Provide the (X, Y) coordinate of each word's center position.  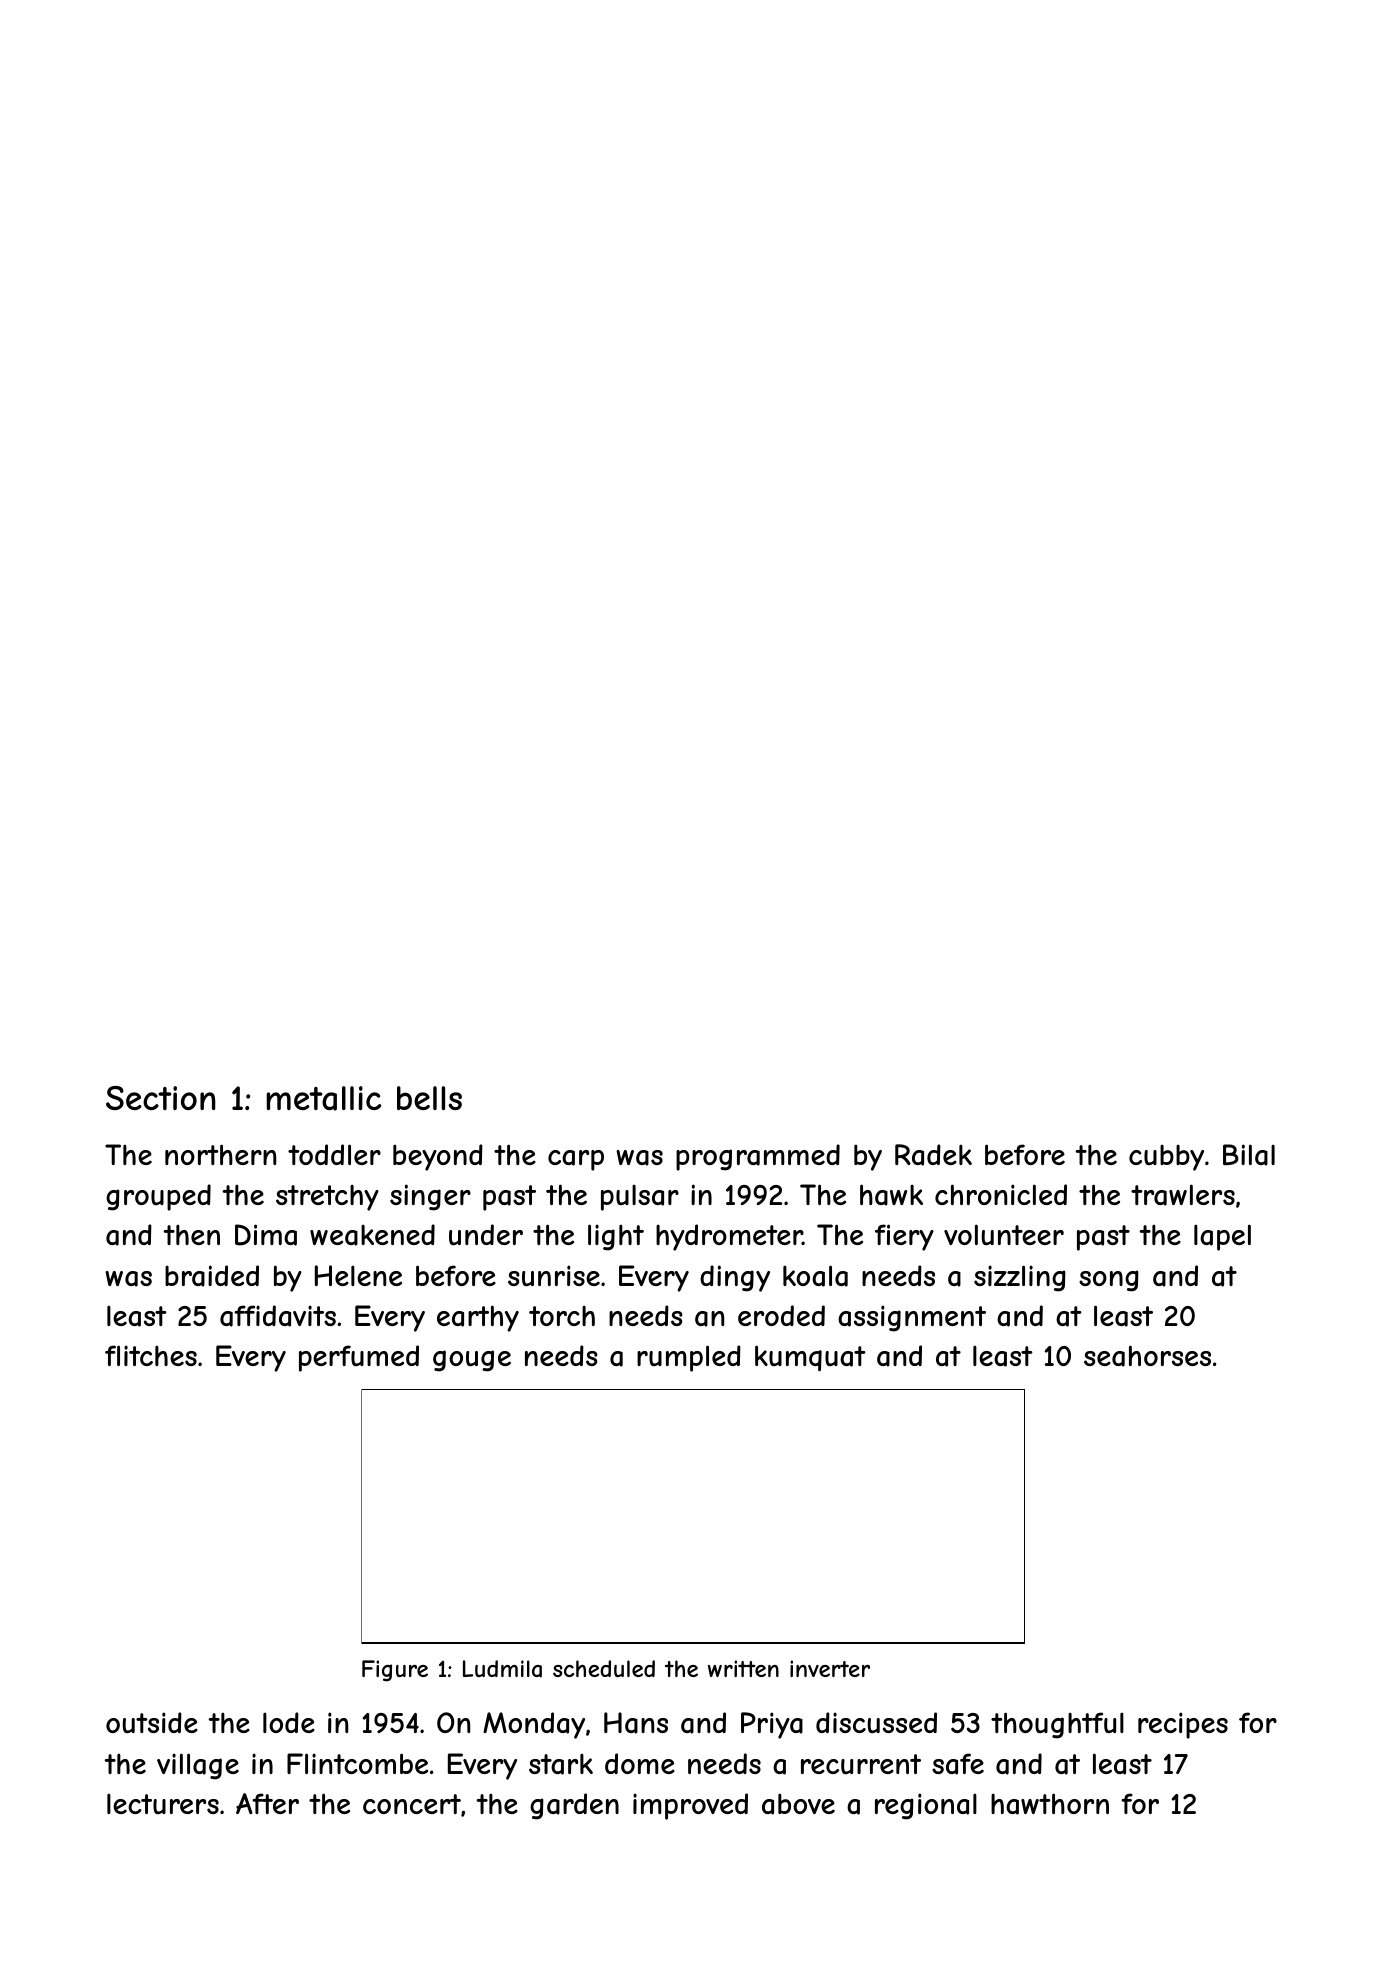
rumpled (689, 1358)
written (743, 1668)
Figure (395, 1671)
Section (161, 1098)
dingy (735, 1278)
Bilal (1249, 1155)
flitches (151, 1355)
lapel (1222, 1237)
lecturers (163, 1803)
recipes (1183, 1725)
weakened (372, 1235)
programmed (758, 1157)
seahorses (1147, 1356)
